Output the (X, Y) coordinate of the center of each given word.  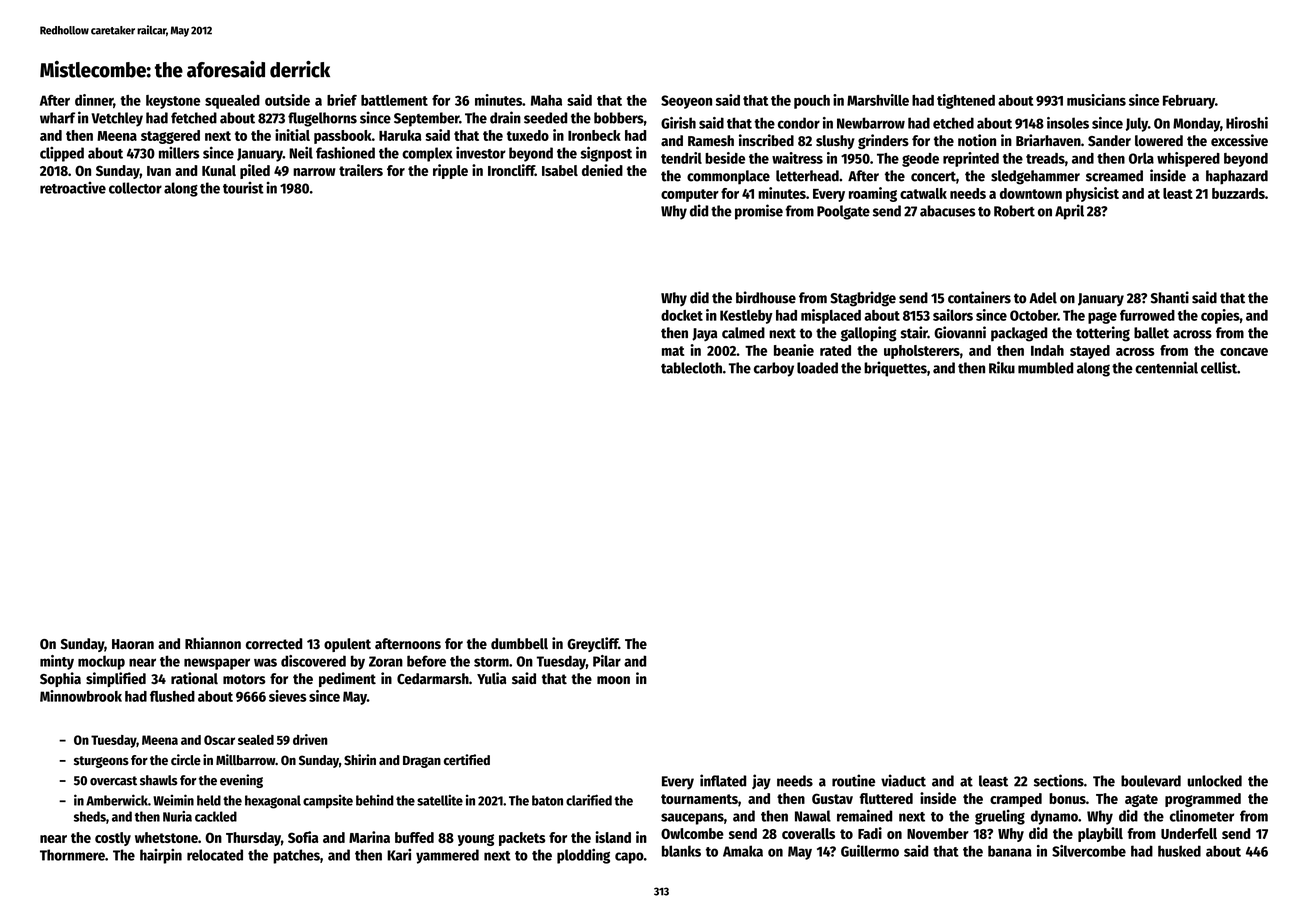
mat (673, 351)
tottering (1103, 334)
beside (725, 158)
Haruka (400, 135)
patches (296, 856)
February (1189, 102)
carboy (774, 369)
